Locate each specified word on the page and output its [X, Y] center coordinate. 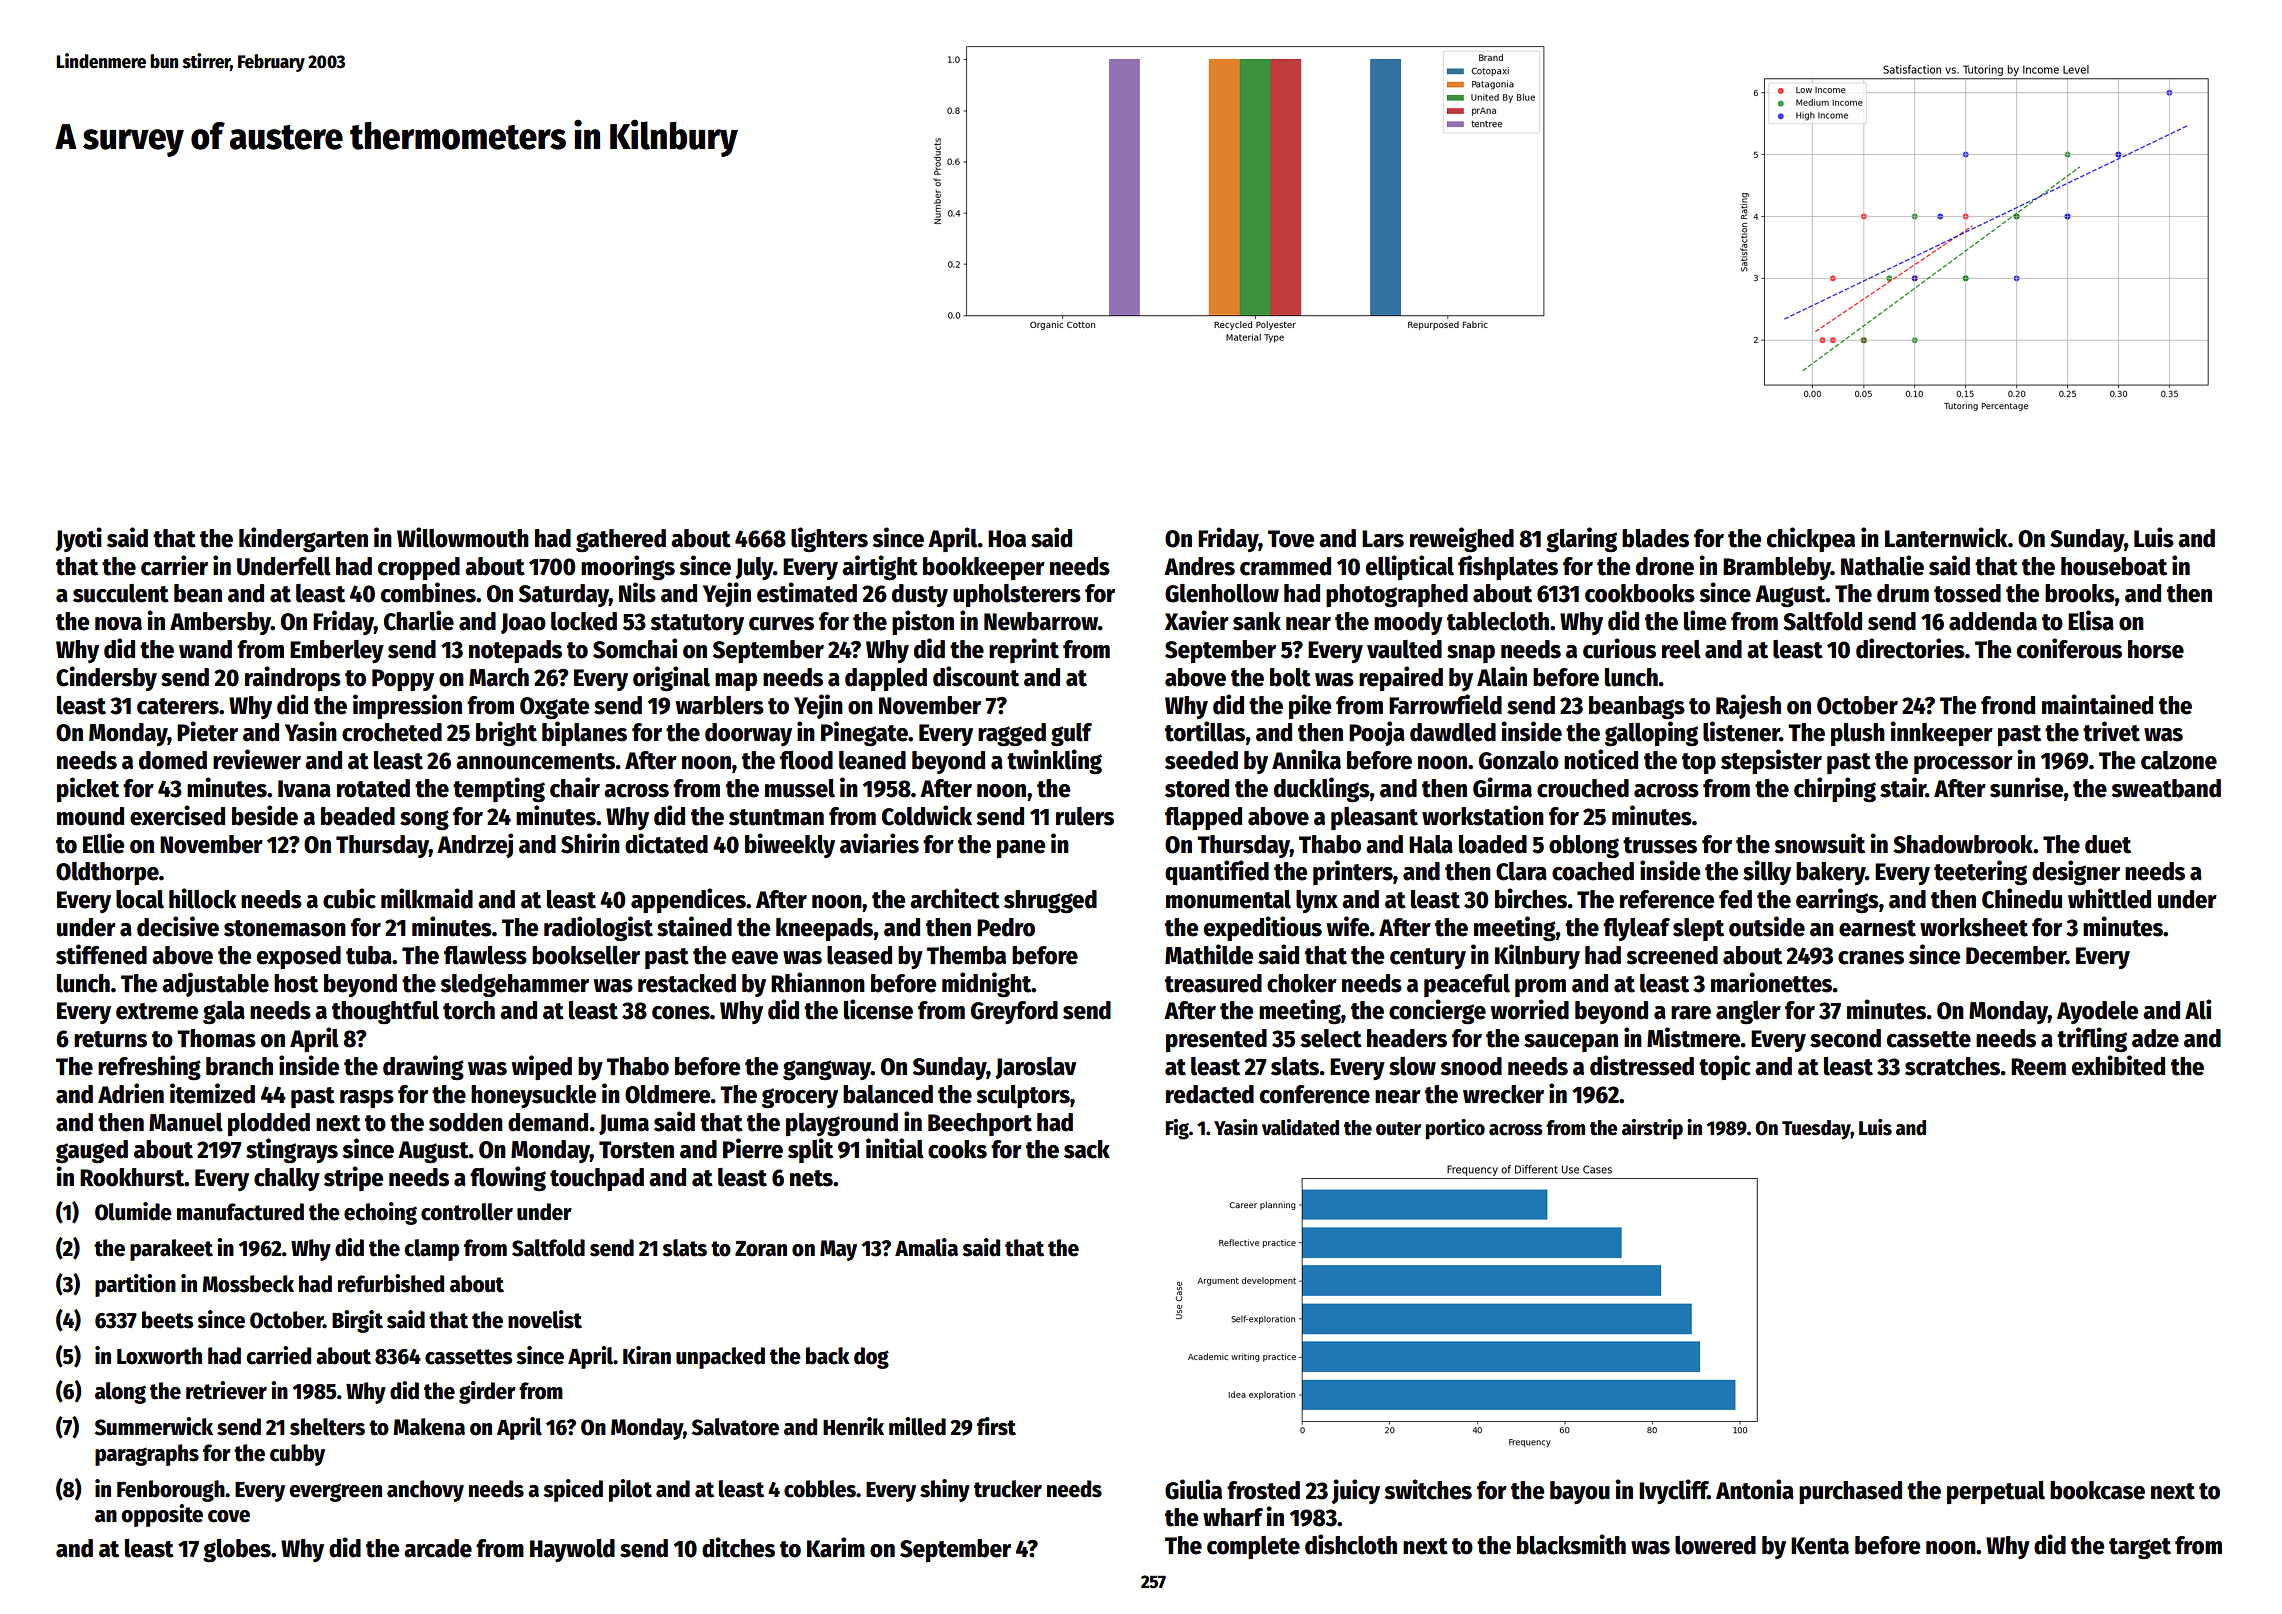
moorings [628, 568]
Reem [2038, 1067]
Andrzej [475, 845]
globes [237, 1551]
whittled [2109, 898]
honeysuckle [533, 1096]
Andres [1199, 566]
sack [1087, 1149]
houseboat [2114, 566]
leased [859, 955]
